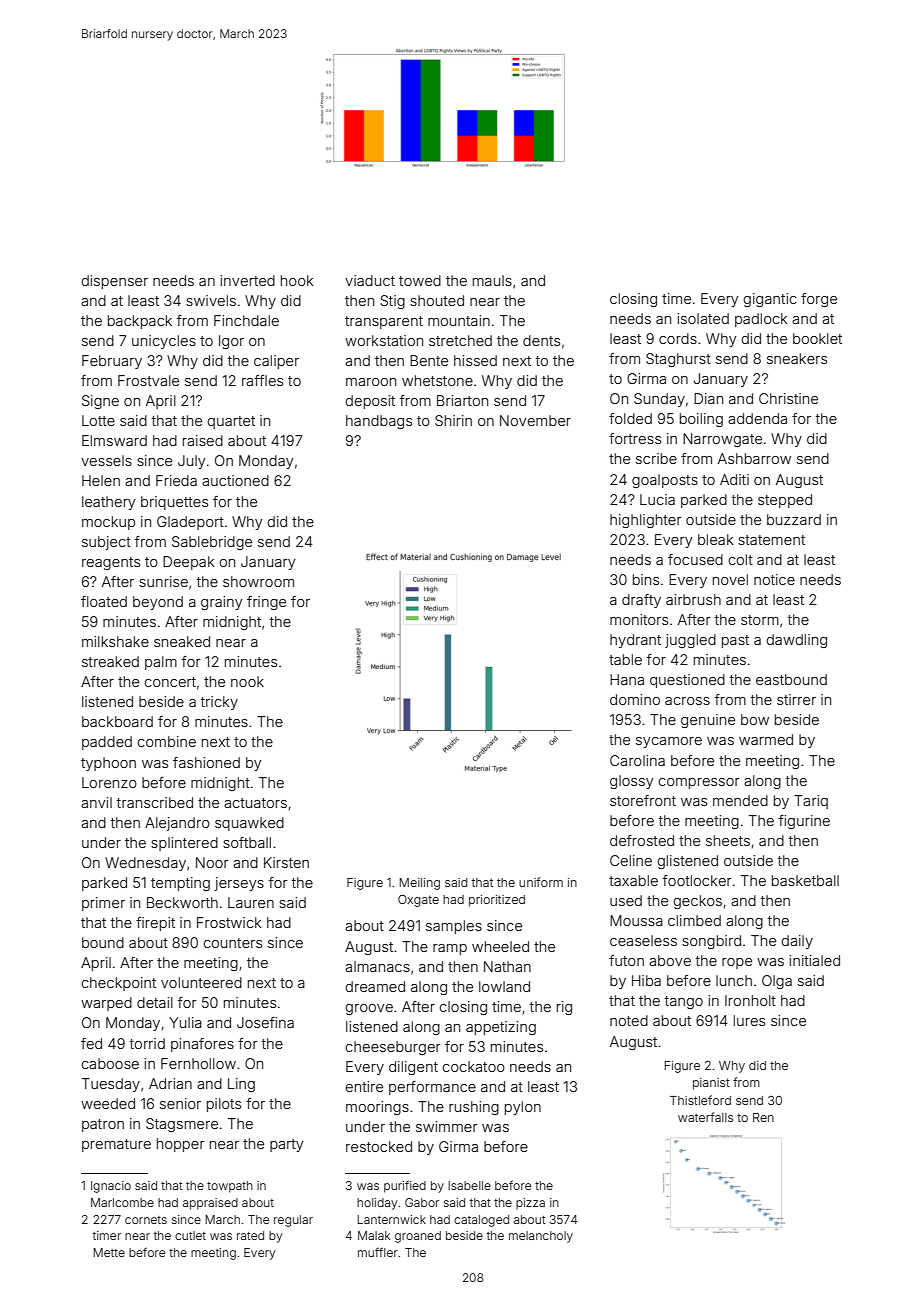 The image size is (924, 1308). What do you see at coordinates (96, 802) in the document?
I see `anvil` at bounding box center [96, 802].
